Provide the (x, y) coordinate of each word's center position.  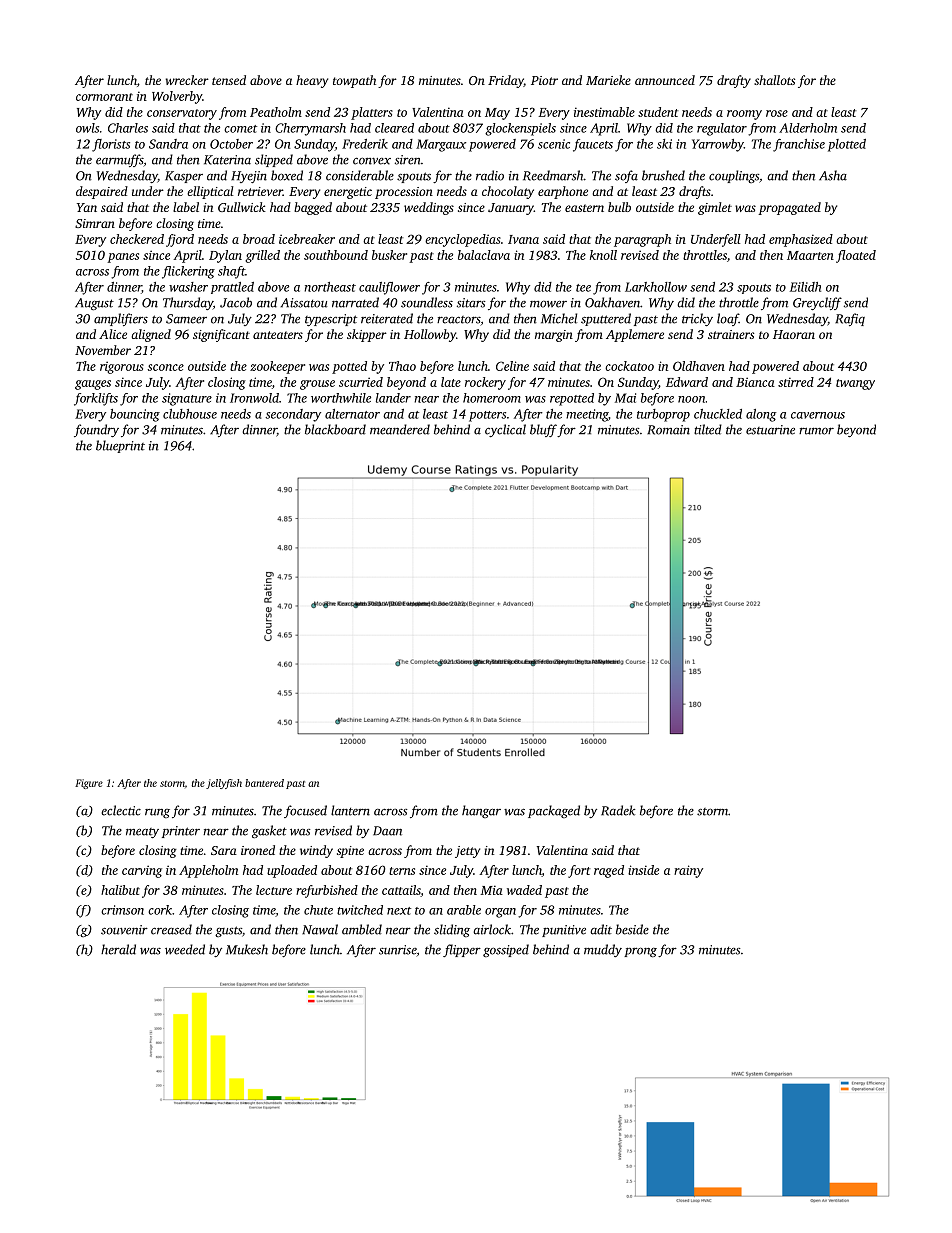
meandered (400, 429)
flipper (462, 950)
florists (111, 145)
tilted (708, 429)
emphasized (801, 240)
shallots (774, 80)
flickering (188, 272)
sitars (471, 303)
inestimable (604, 112)
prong (640, 952)
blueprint (120, 446)
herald (118, 949)
